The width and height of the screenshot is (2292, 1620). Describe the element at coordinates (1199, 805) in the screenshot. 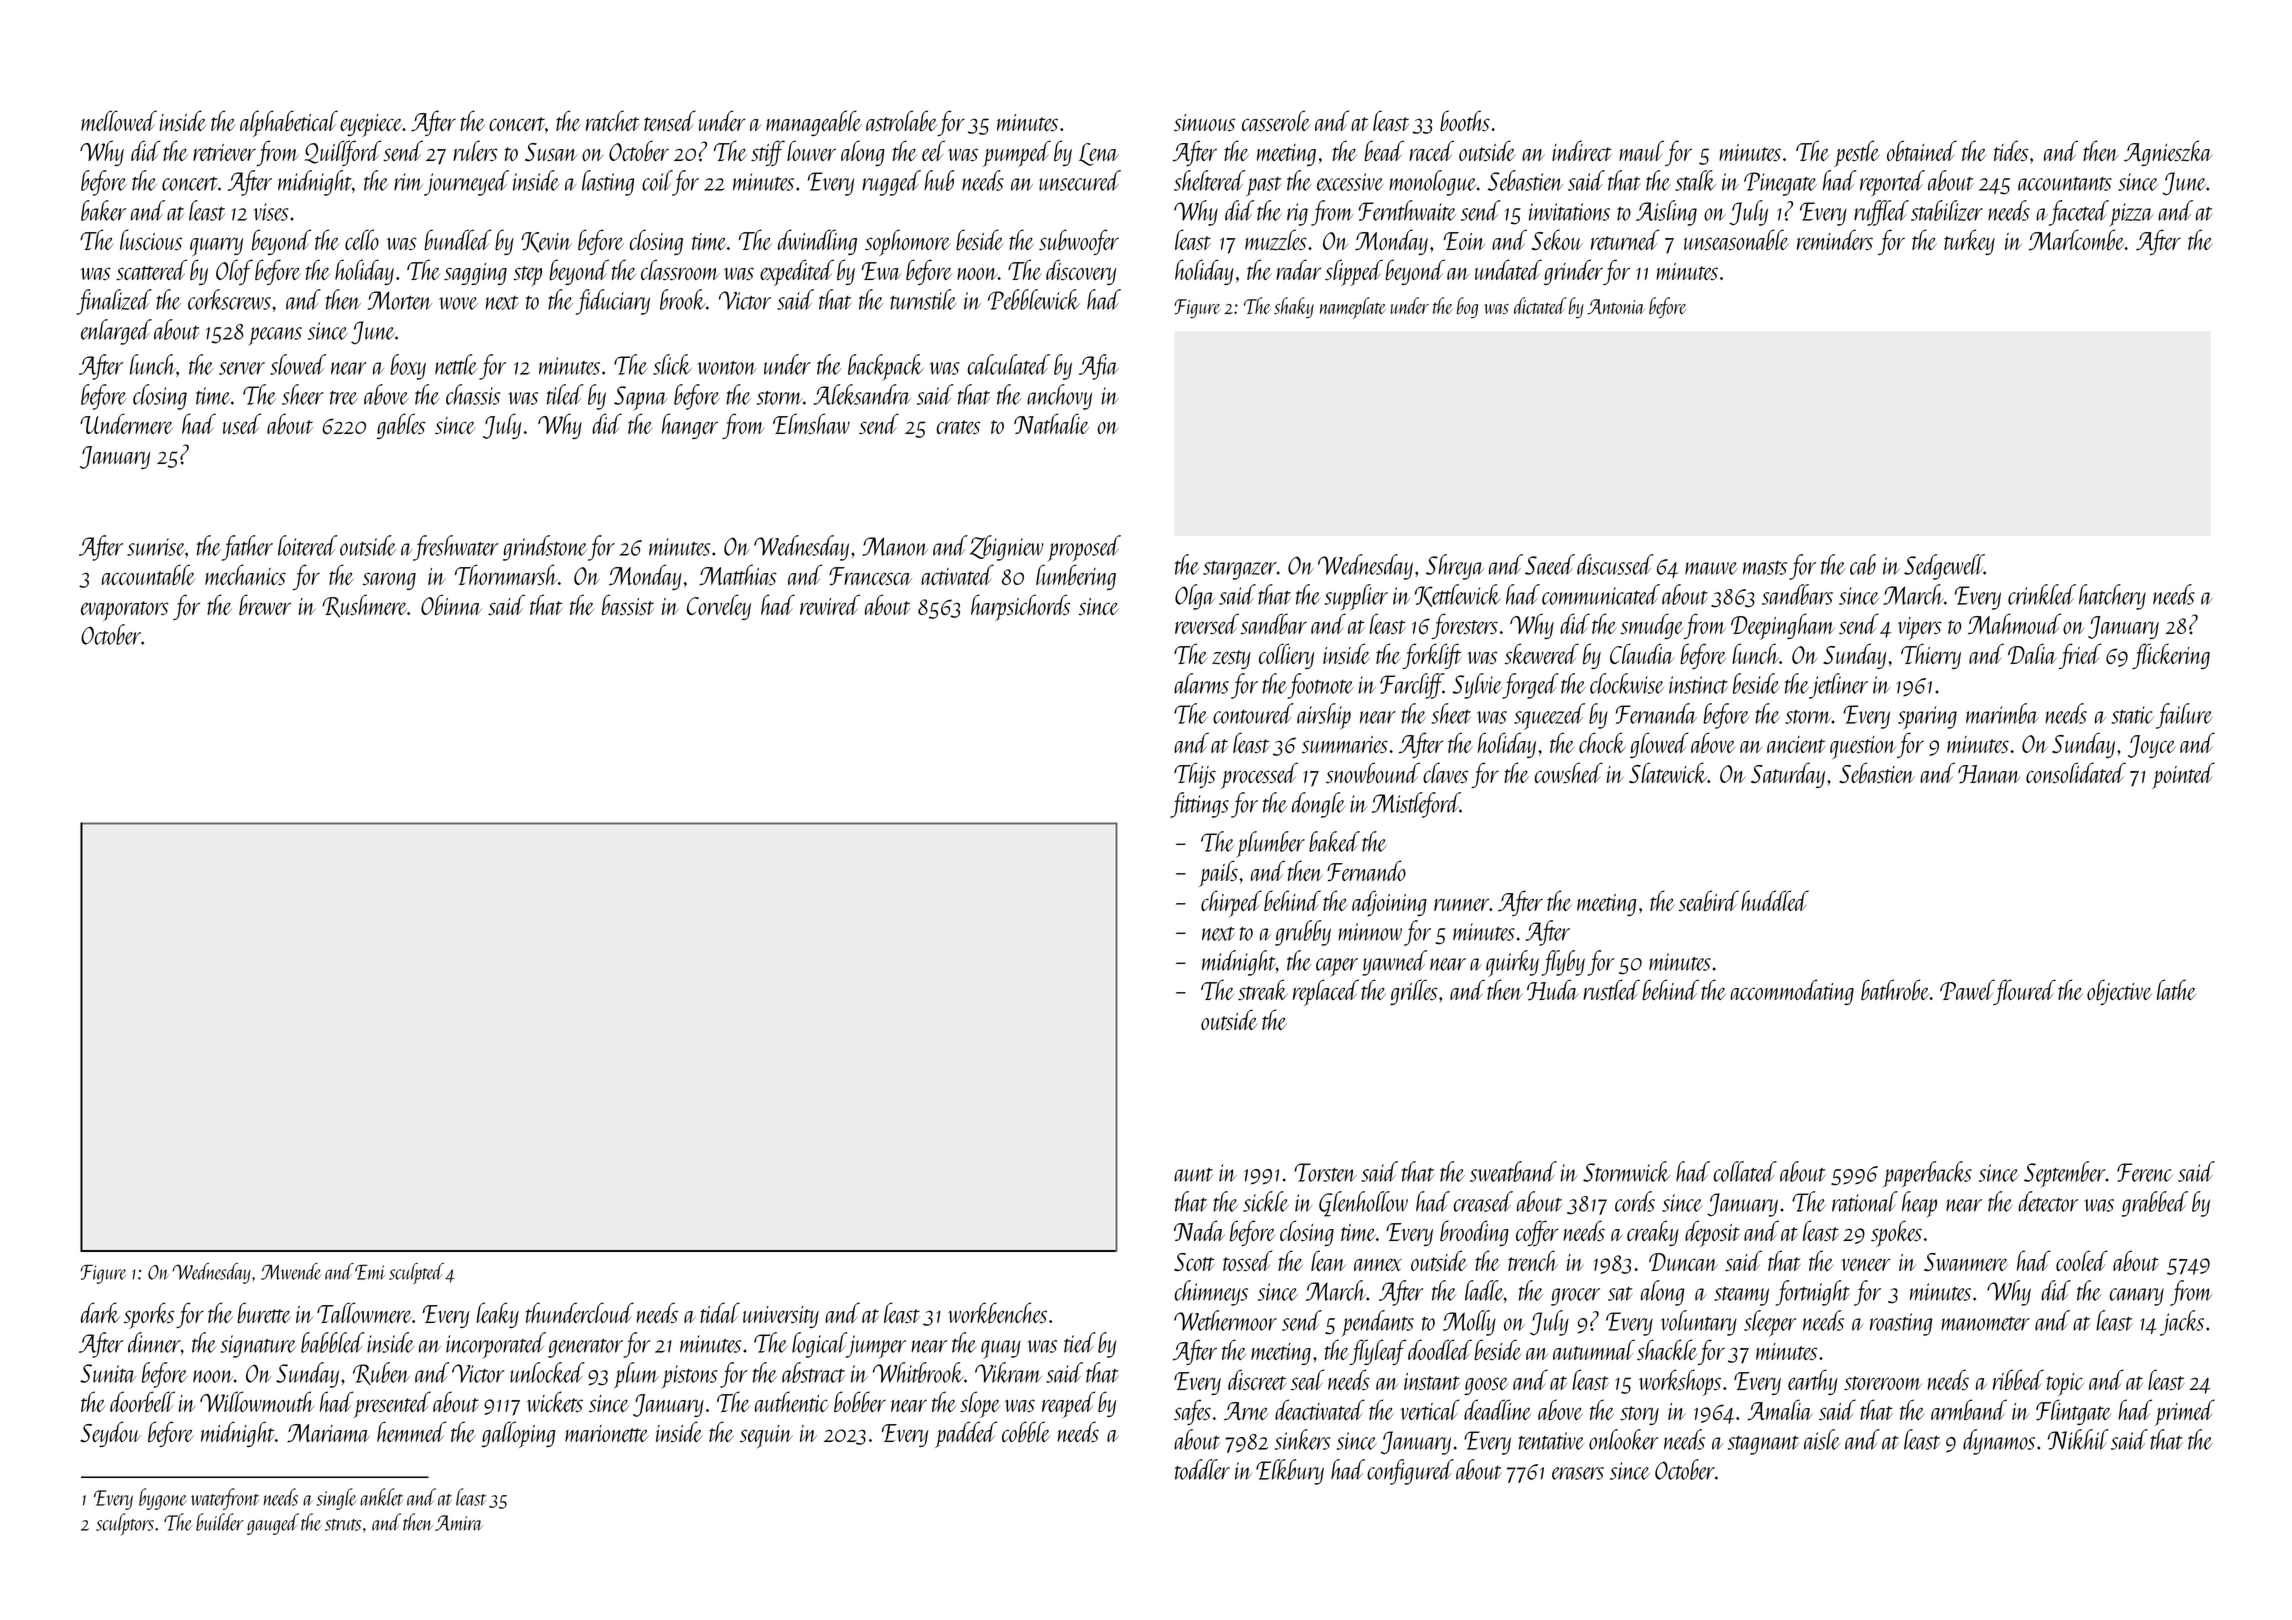

I see `fittings` at that location.
